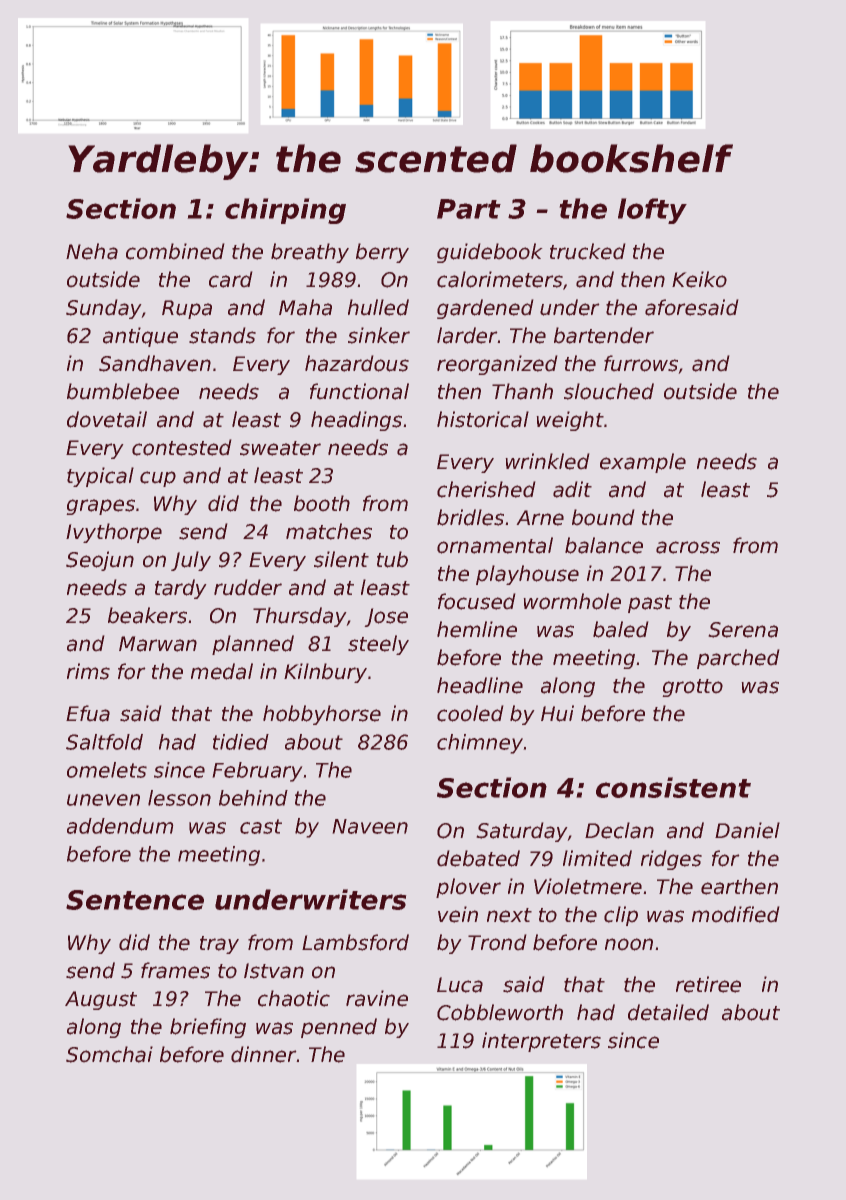 The height and width of the screenshot is (1200, 846). What do you see at coordinates (107, 770) in the screenshot?
I see `omelets` at bounding box center [107, 770].
